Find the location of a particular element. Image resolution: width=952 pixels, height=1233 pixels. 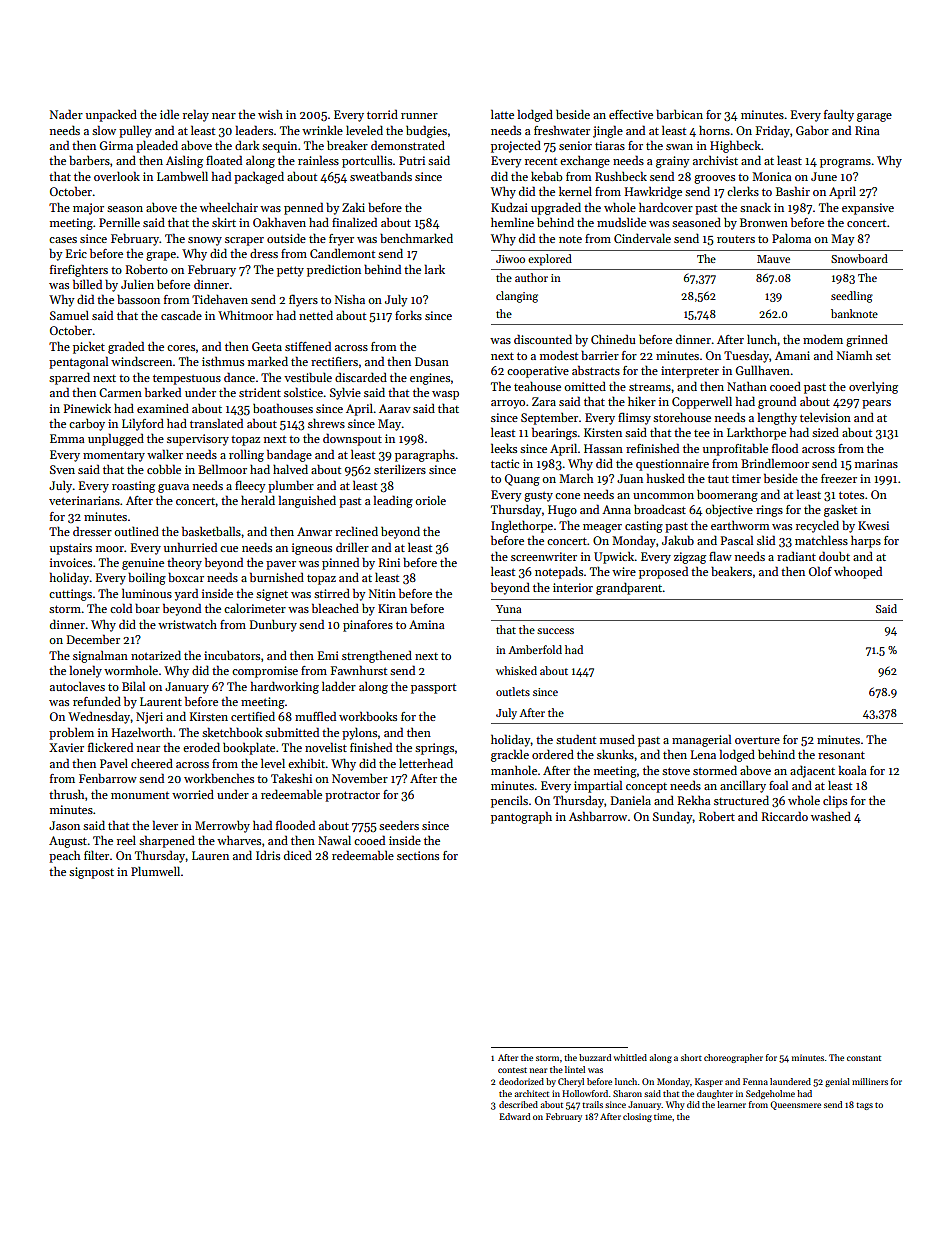

Edward is located at coordinates (514, 1116).
